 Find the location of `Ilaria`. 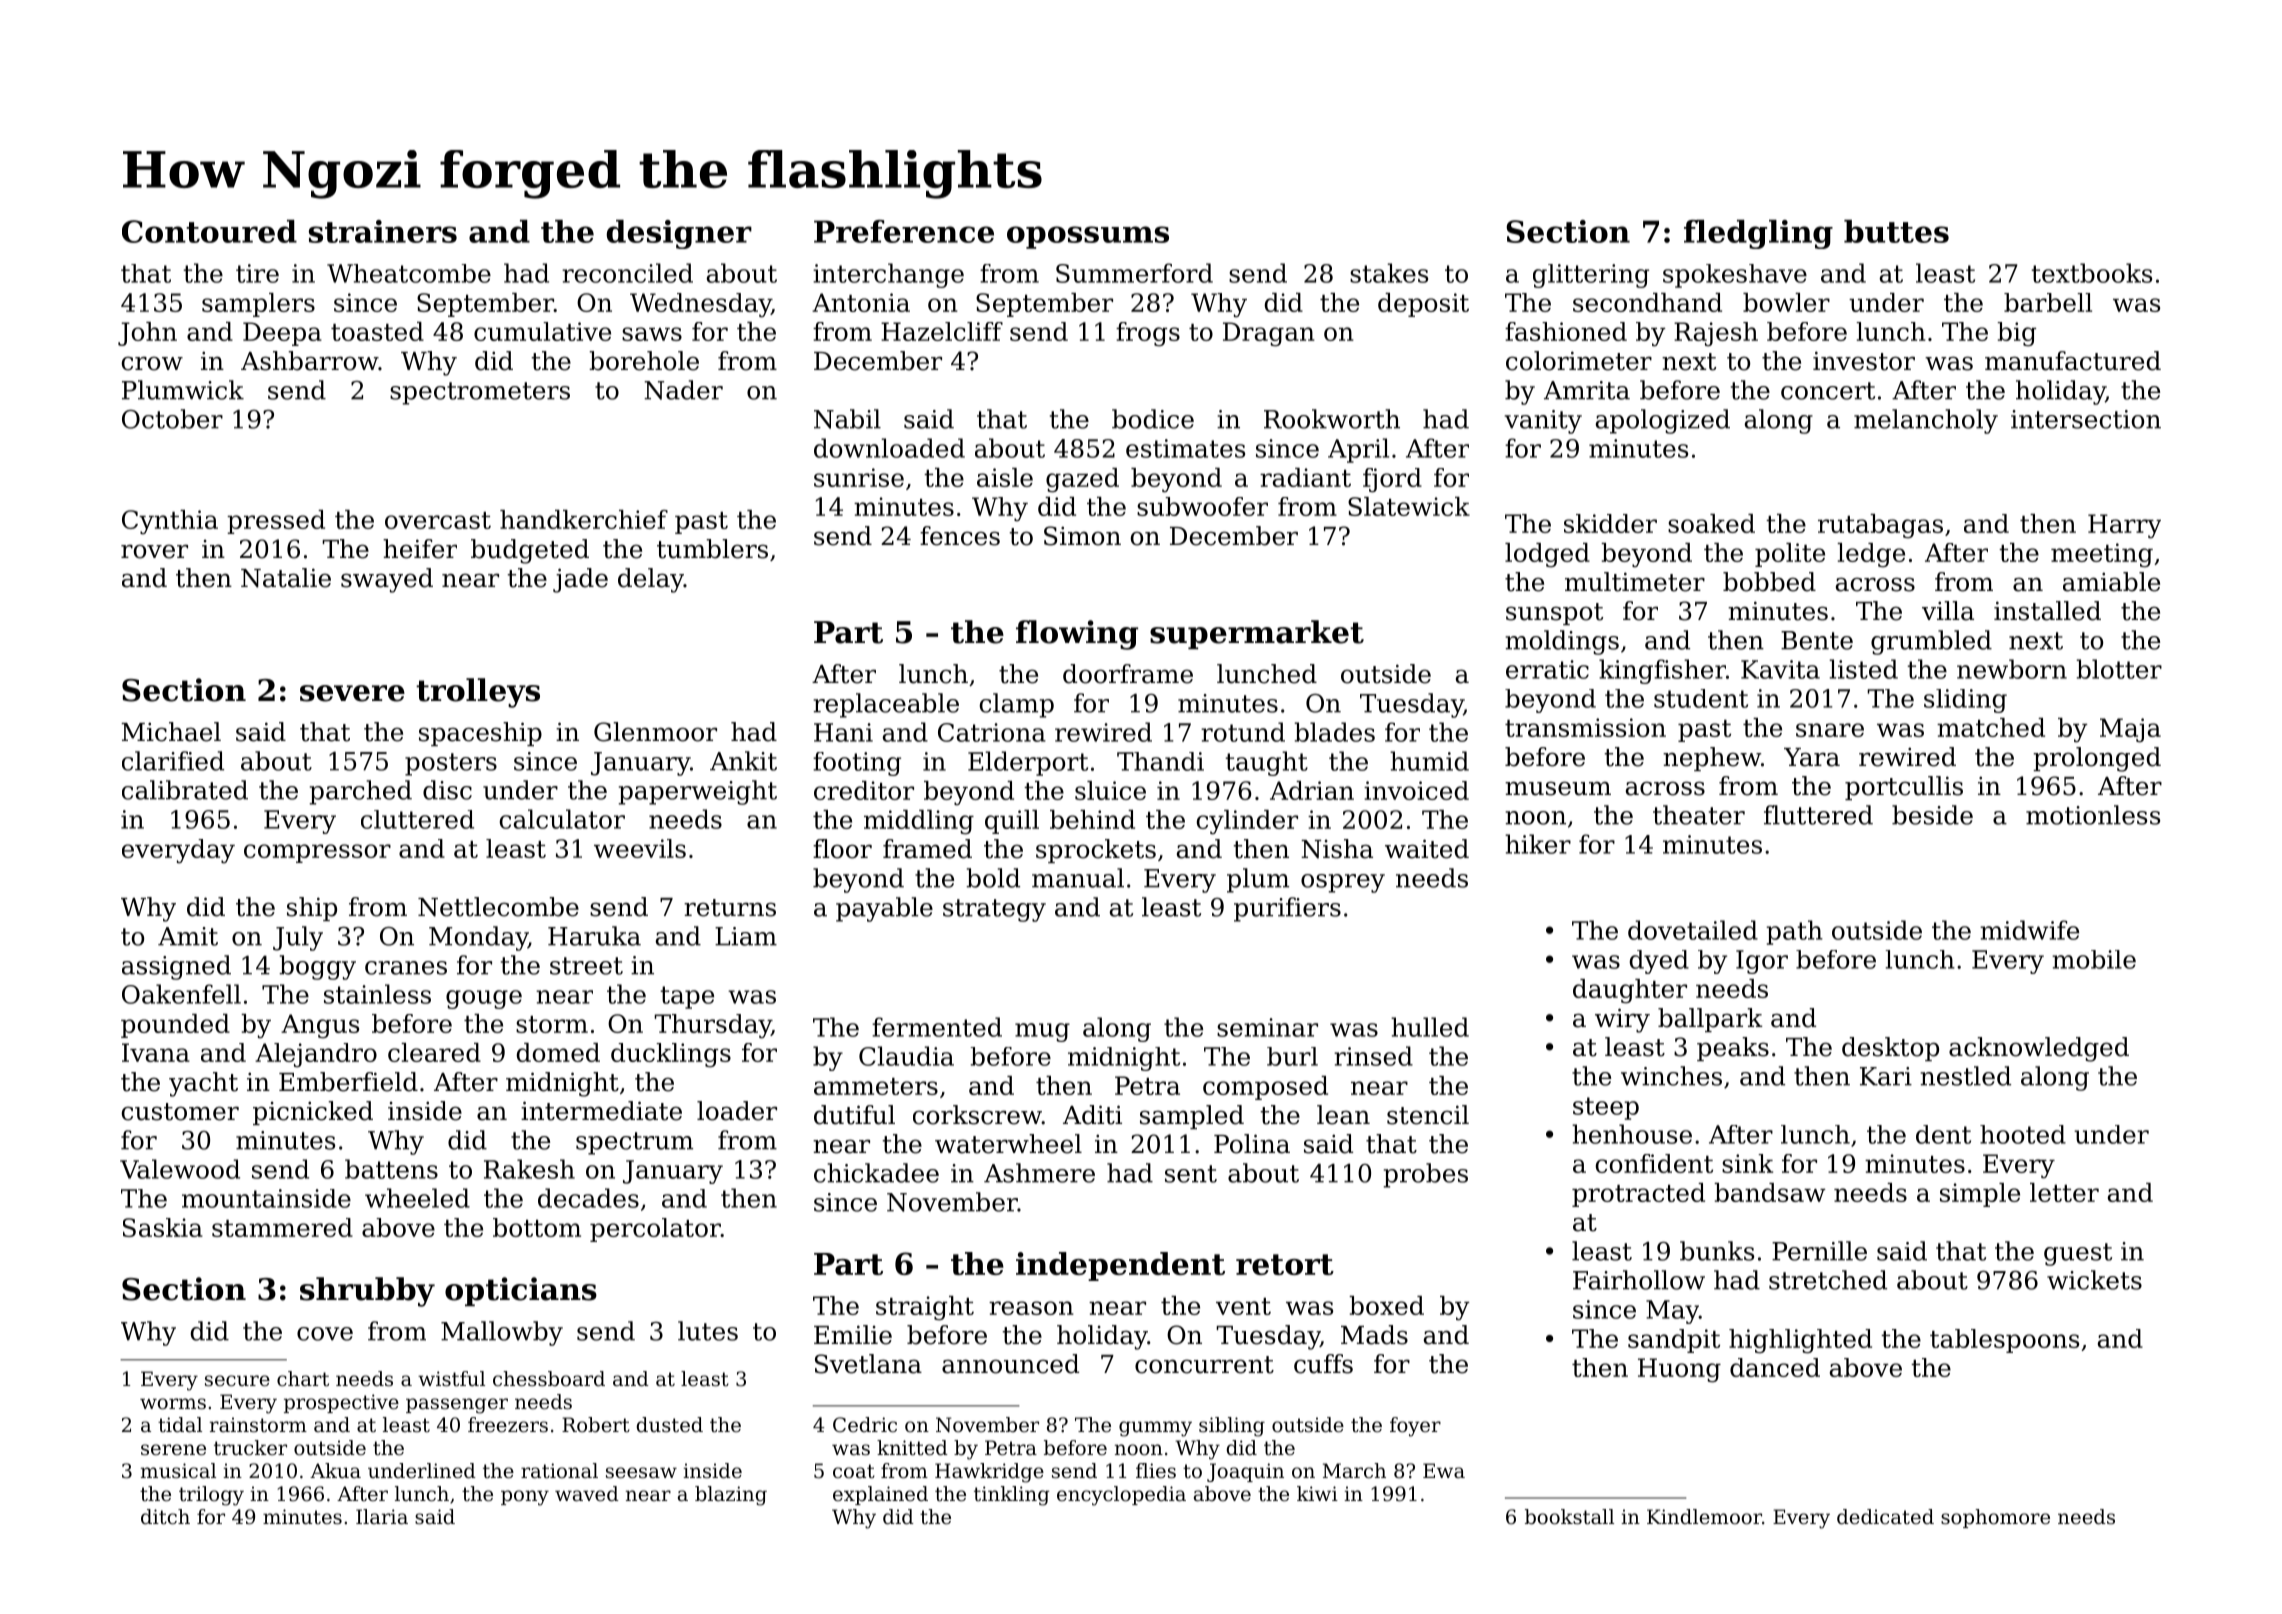

Ilaria is located at coordinates (382, 1517).
